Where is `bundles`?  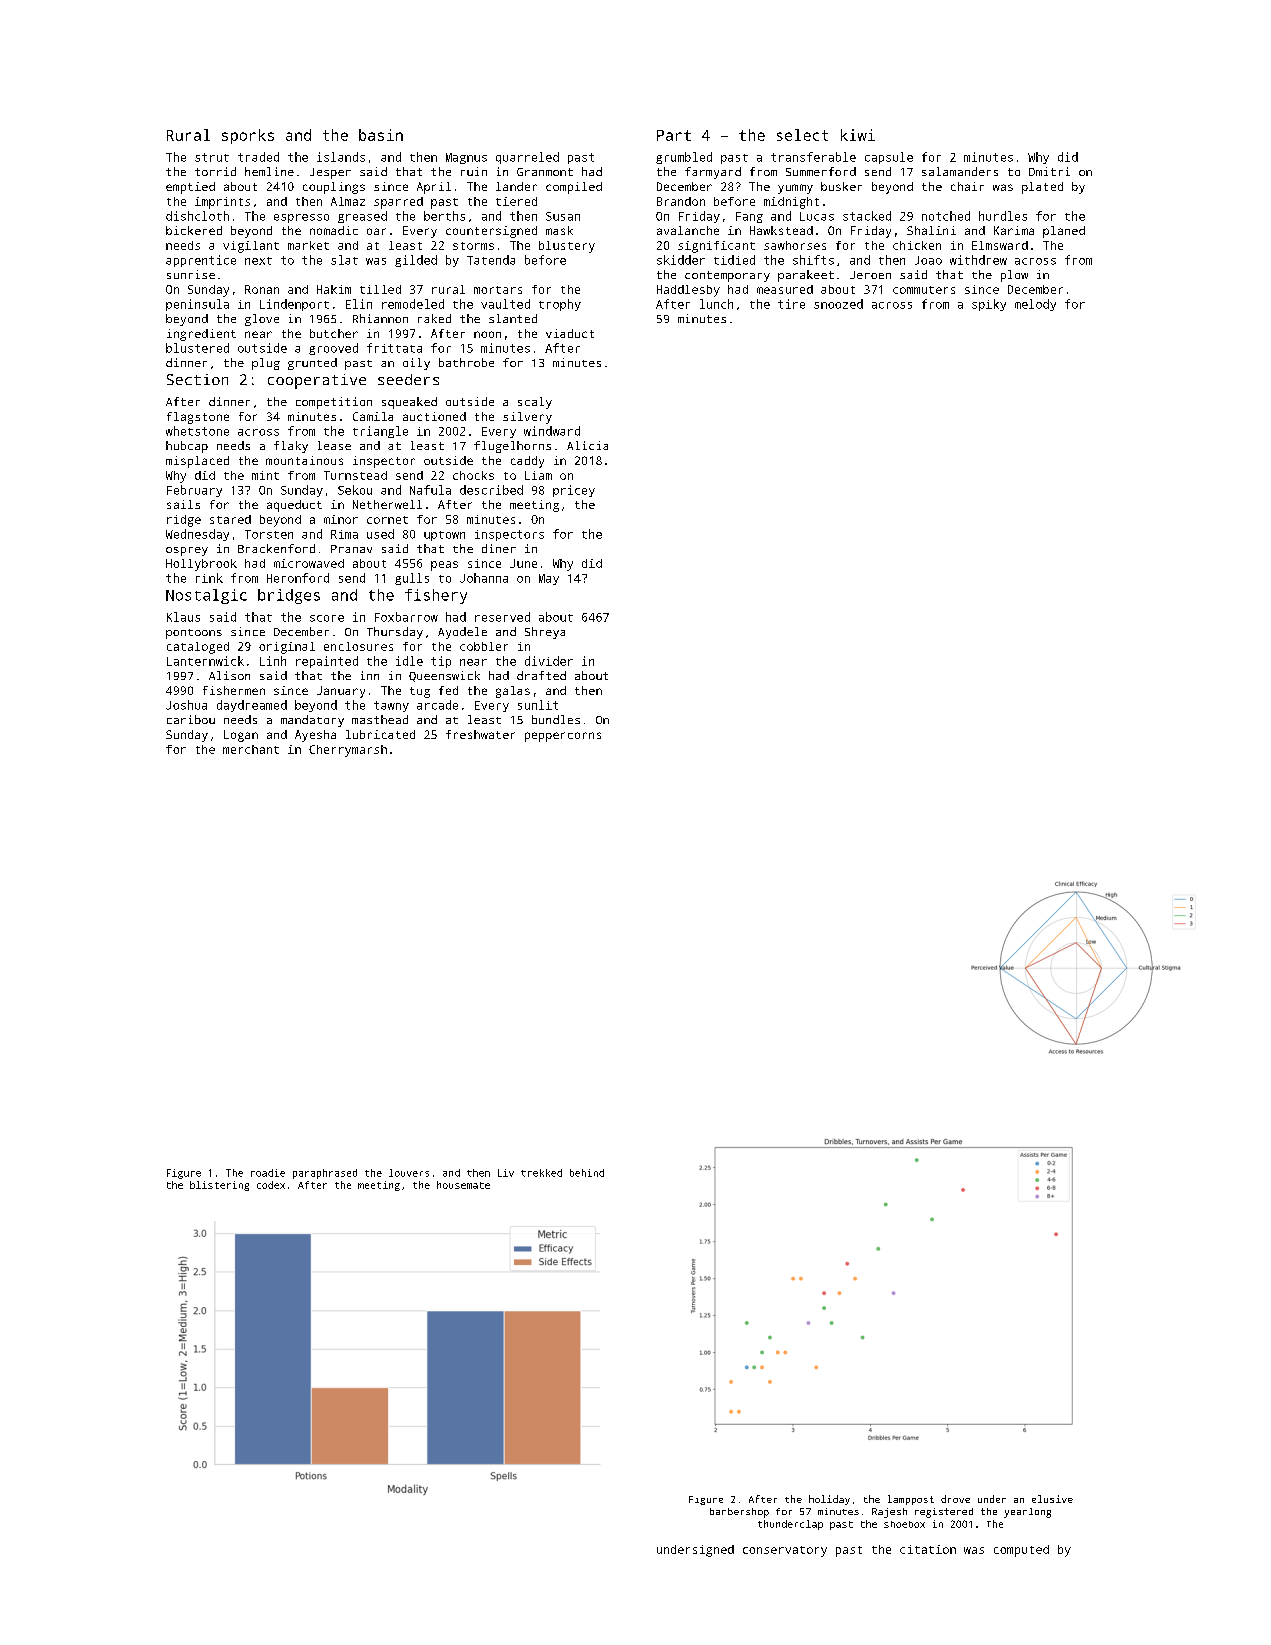 bundles is located at coordinates (556, 719).
